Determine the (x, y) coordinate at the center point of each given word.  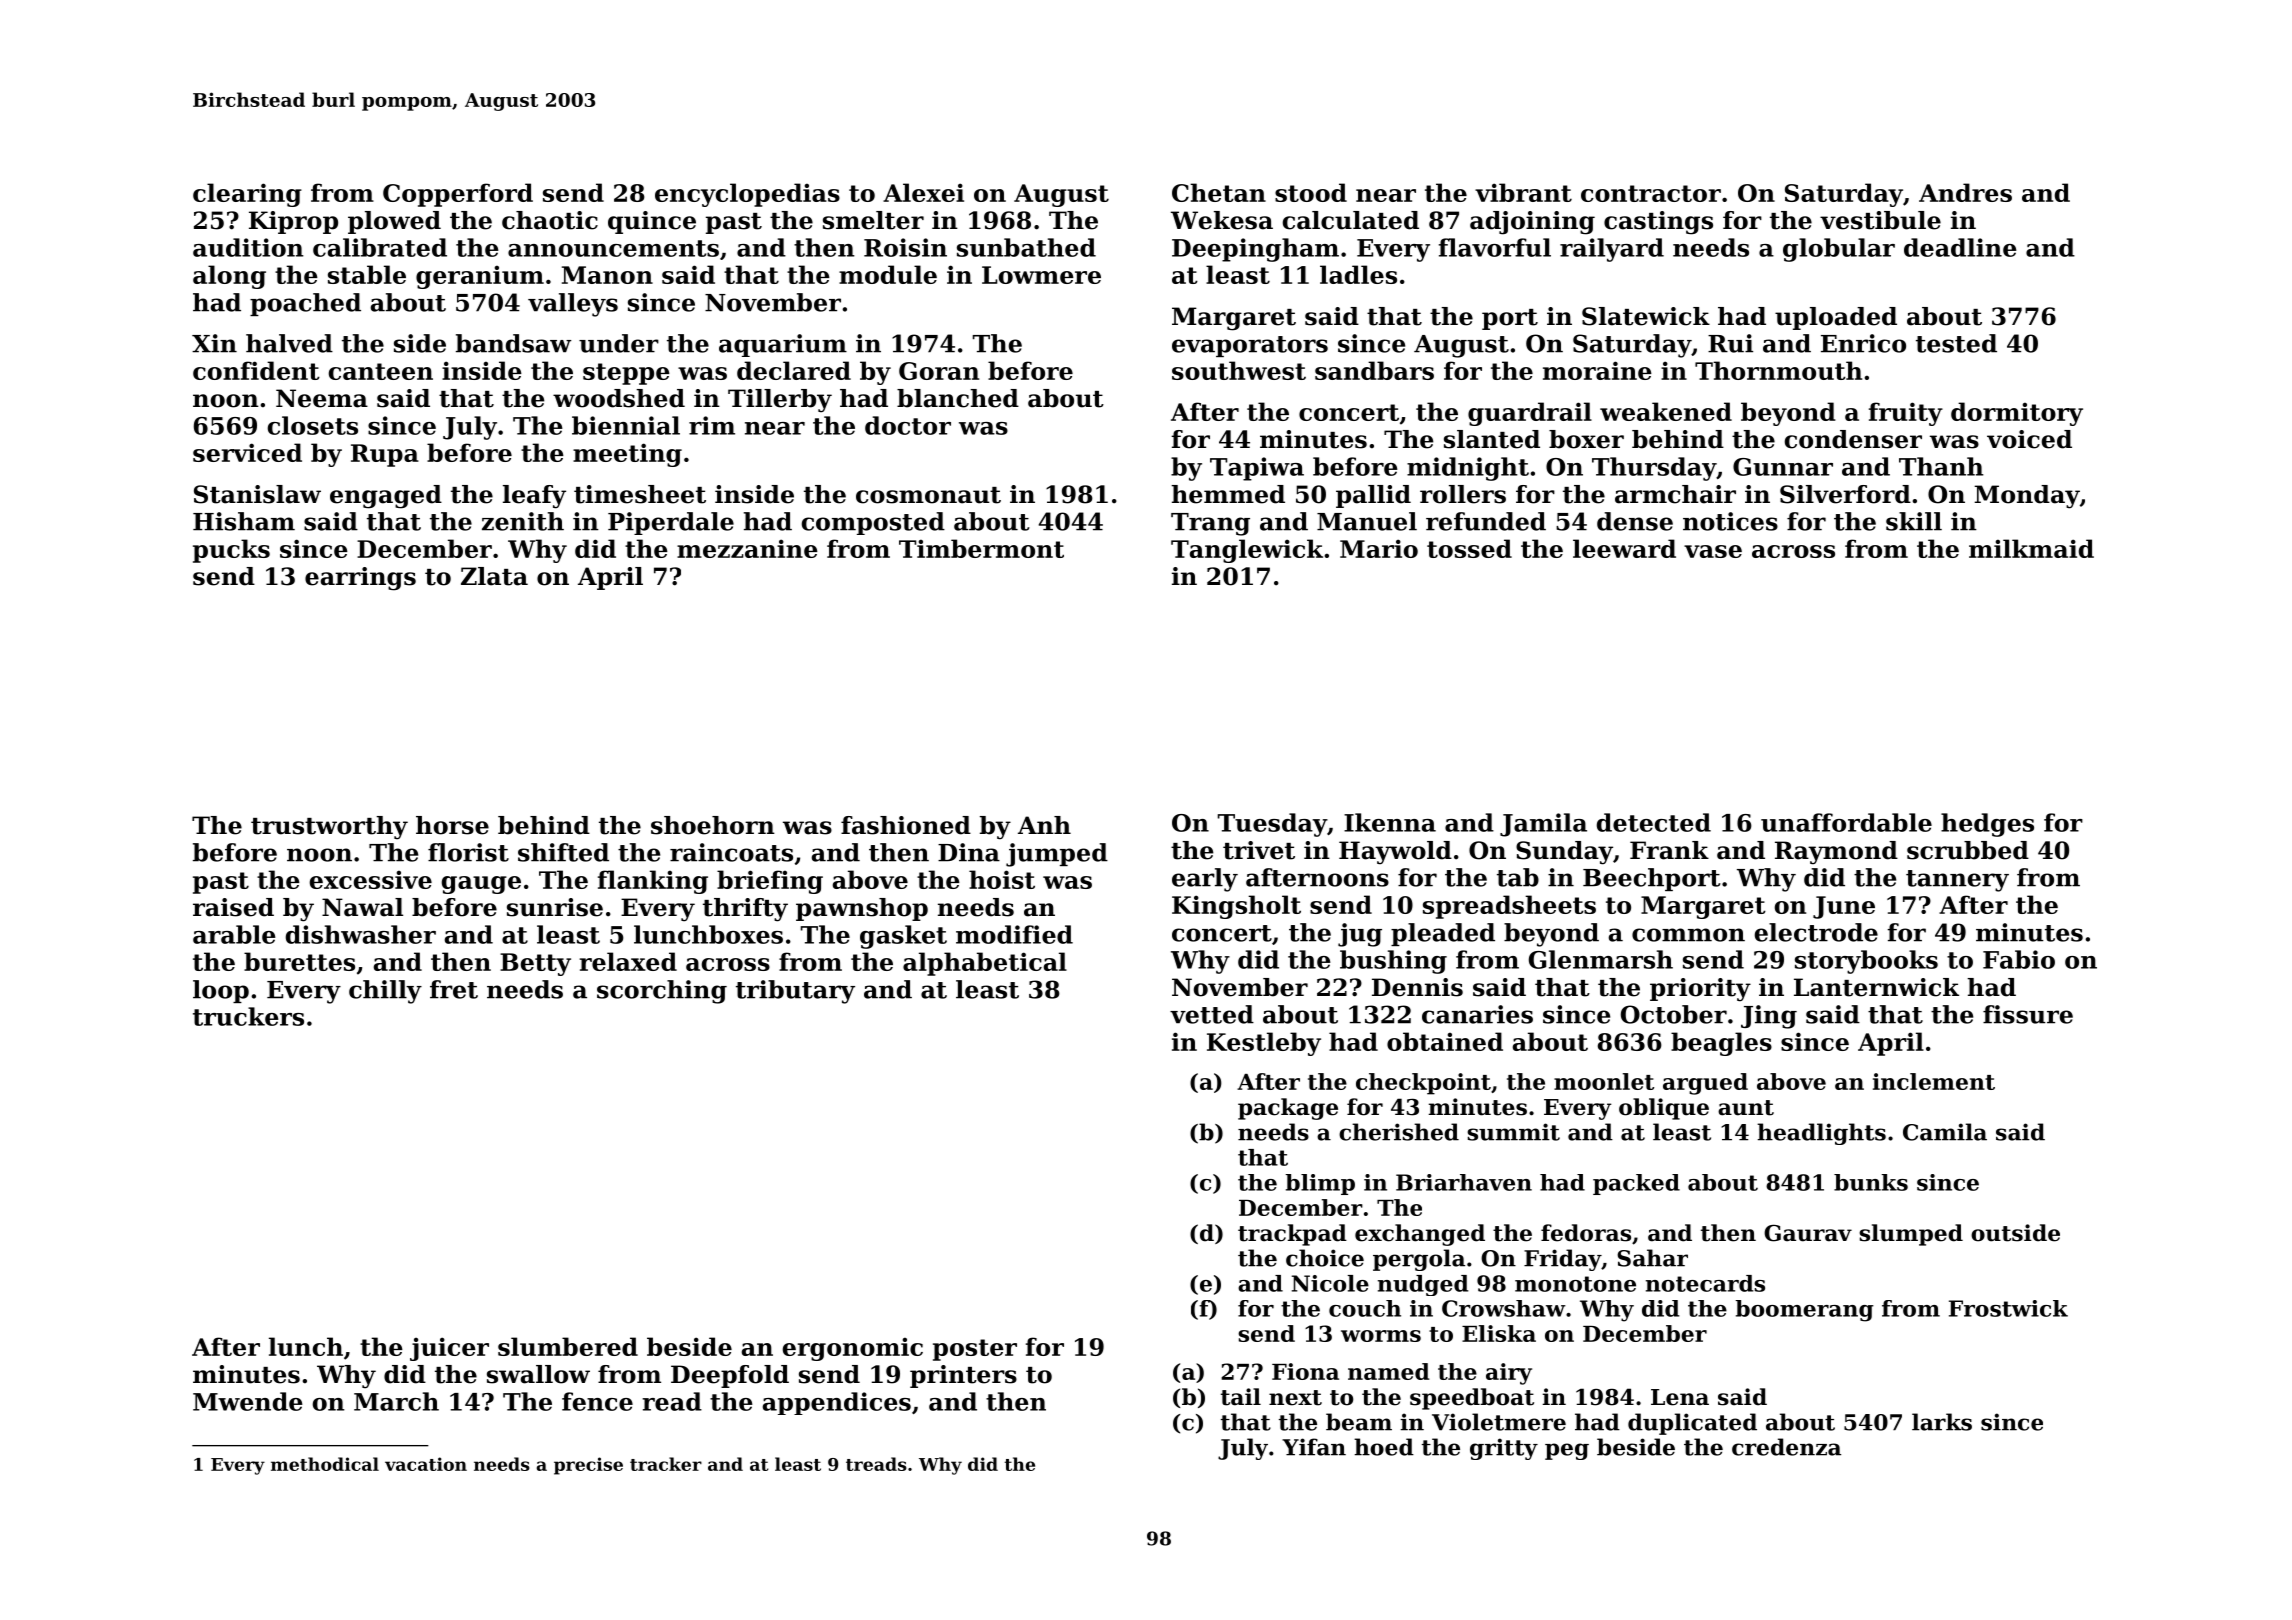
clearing (247, 195)
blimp (1320, 1184)
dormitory (2017, 414)
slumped (1911, 1235)
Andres (1965, 192)
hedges (1987, 825)
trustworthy (329, 828)
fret (454, 989)
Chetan (1219, 192)
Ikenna (1390, 822)
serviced (247, 452)
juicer (449, 1349)
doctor (908, 425)
